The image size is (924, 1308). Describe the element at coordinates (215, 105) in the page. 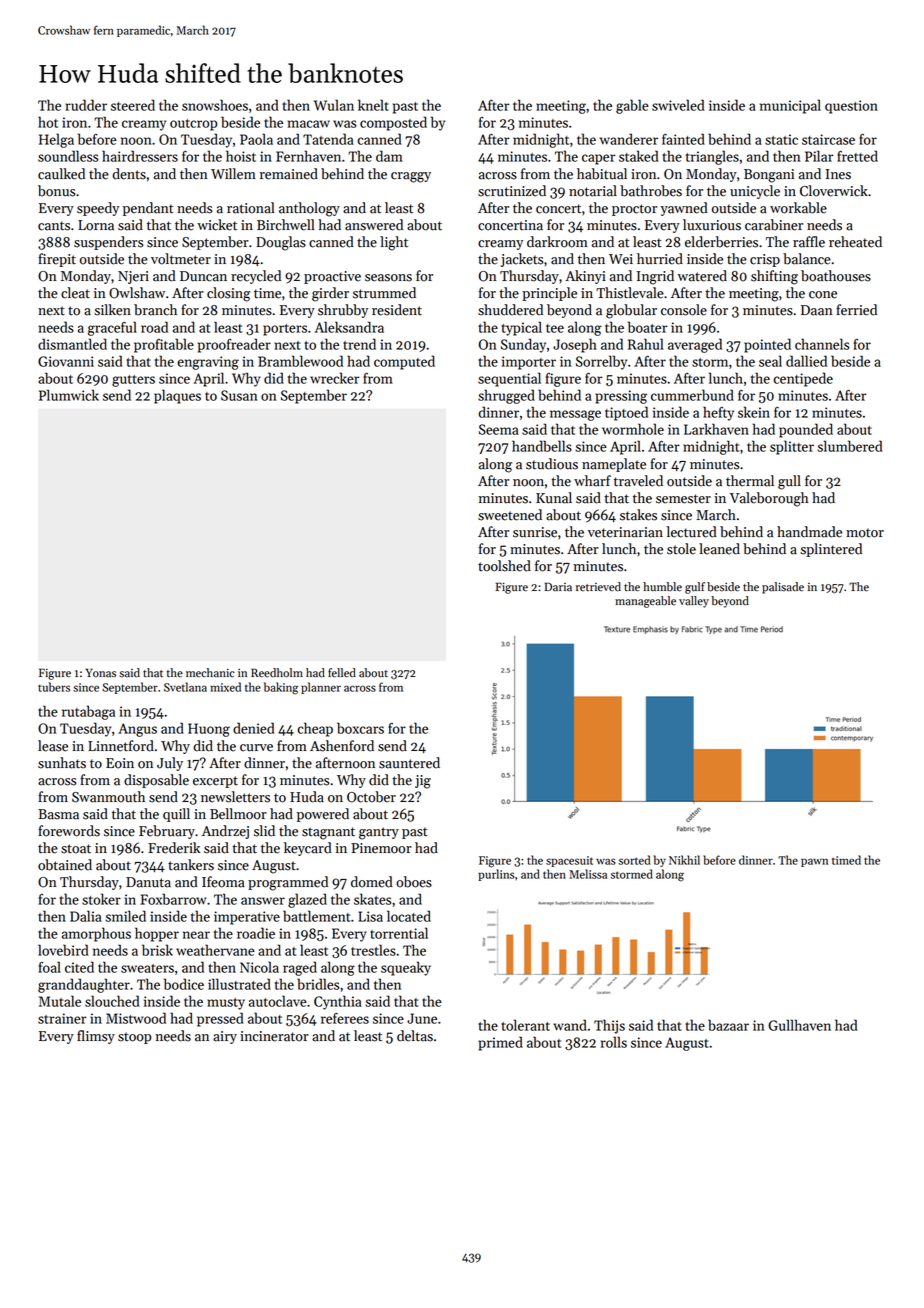

I see `snowshoes` at that location.
